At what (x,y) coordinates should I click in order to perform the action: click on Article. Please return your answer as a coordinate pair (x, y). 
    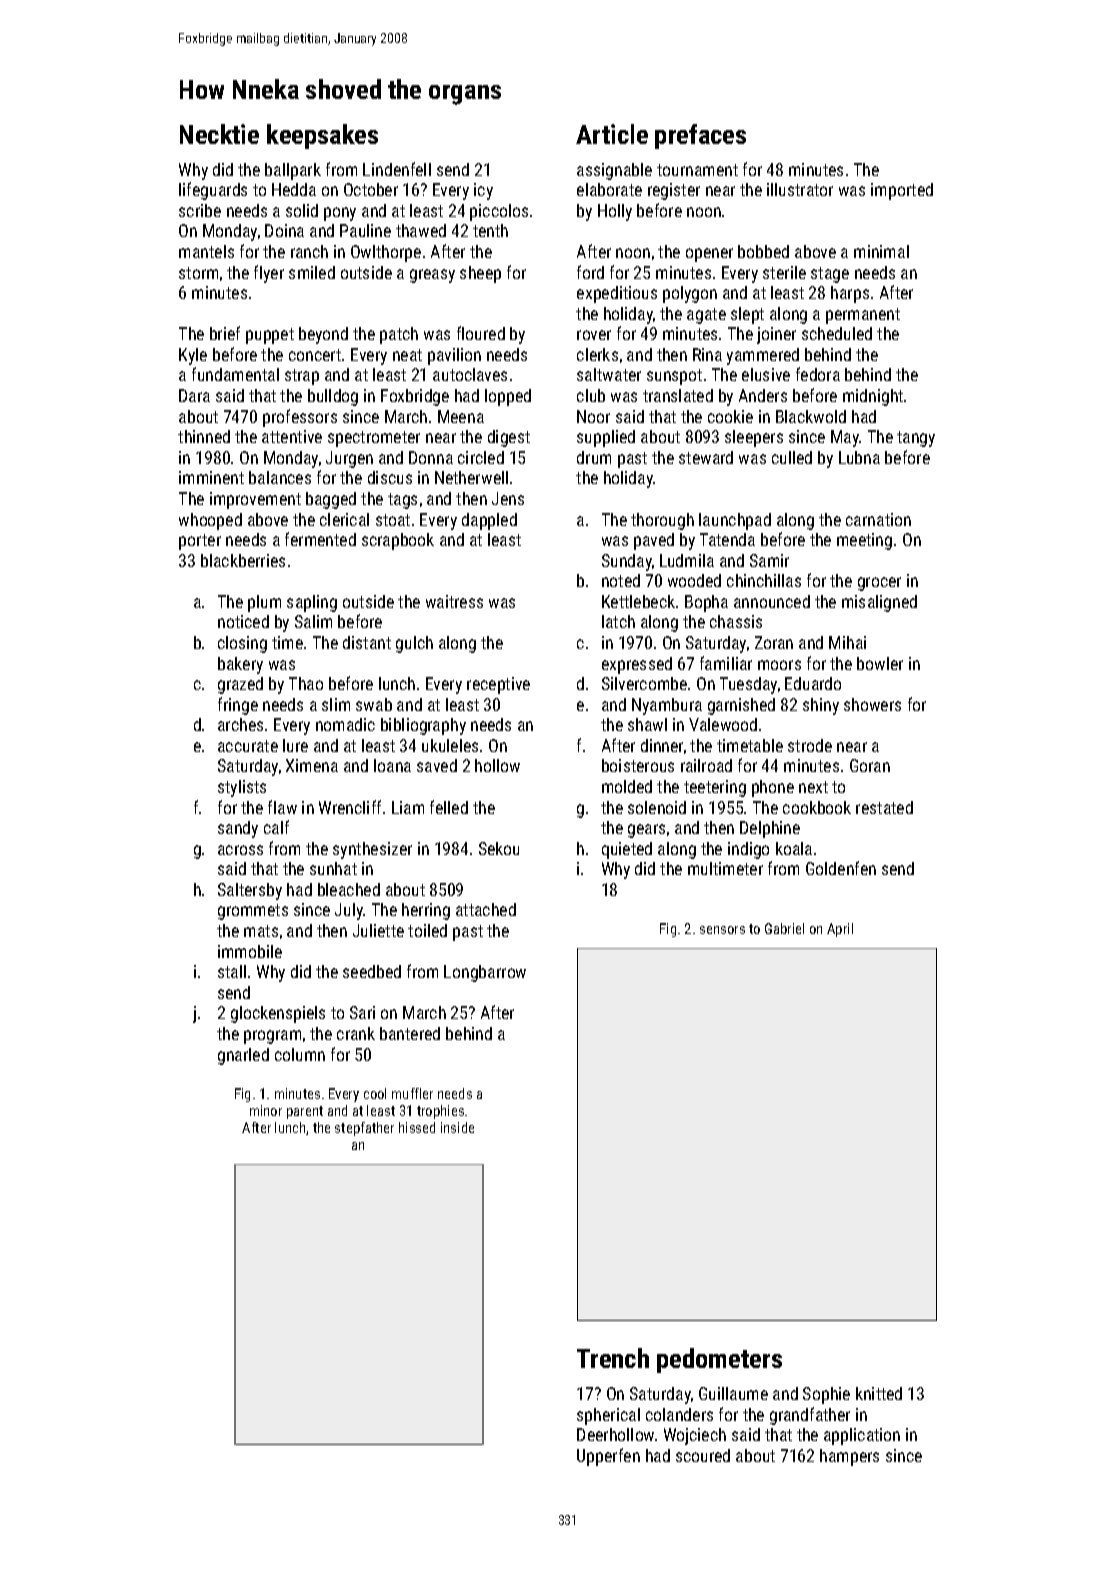
    Looking at the image, I should click on (612, 134).
